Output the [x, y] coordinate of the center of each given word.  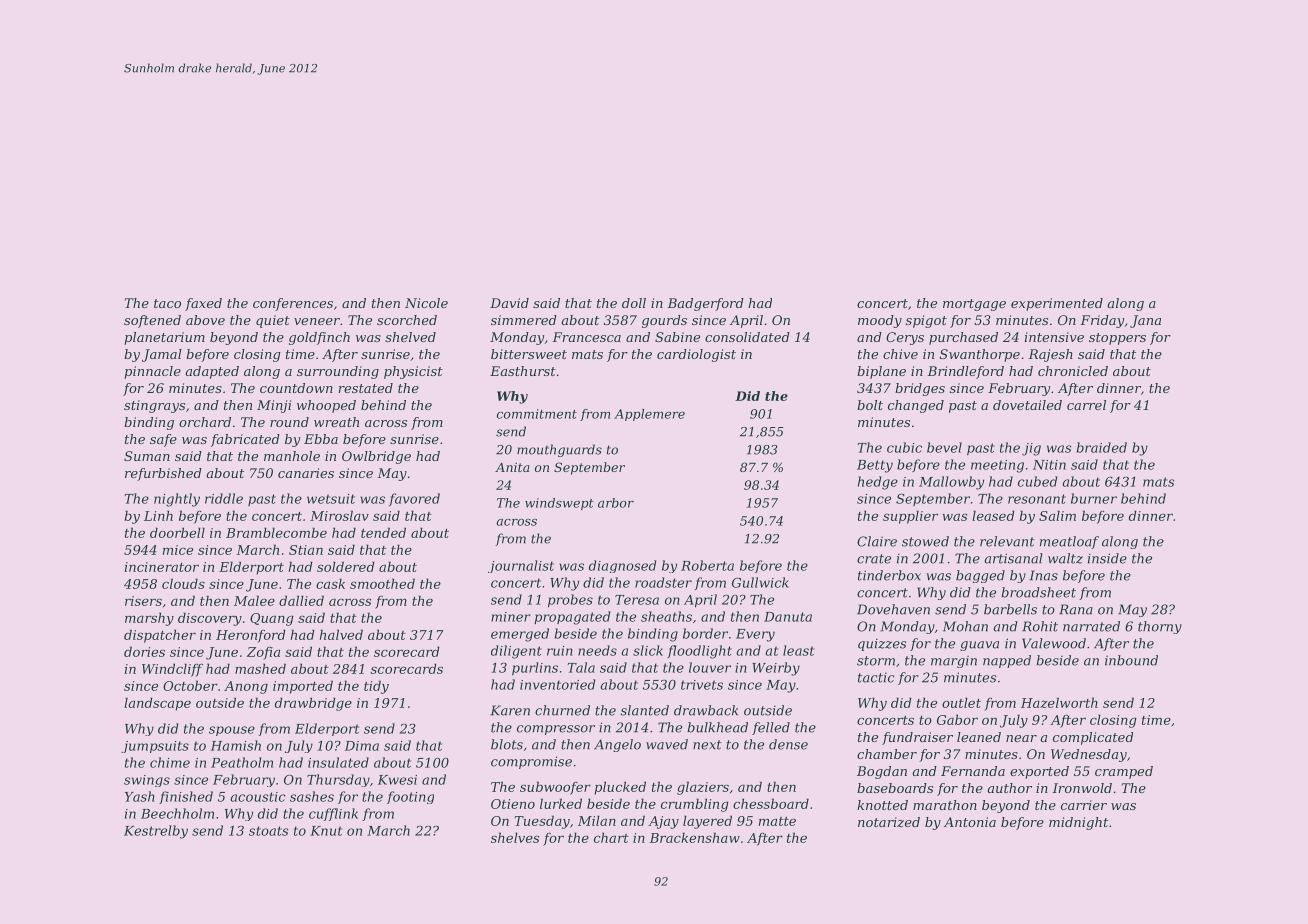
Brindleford [965, 372]
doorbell [177, 532]
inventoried [557, 684]
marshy [149, 619]
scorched [407, 320]
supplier [910, 517]
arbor [616, 503]
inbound [1131, 660]
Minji [274, 406]
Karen [510, 710]
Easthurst [523, 371]
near [1021, 738]
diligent [516, 652]
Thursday [338, 780]
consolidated [747, 337]
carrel [1086, 405]
